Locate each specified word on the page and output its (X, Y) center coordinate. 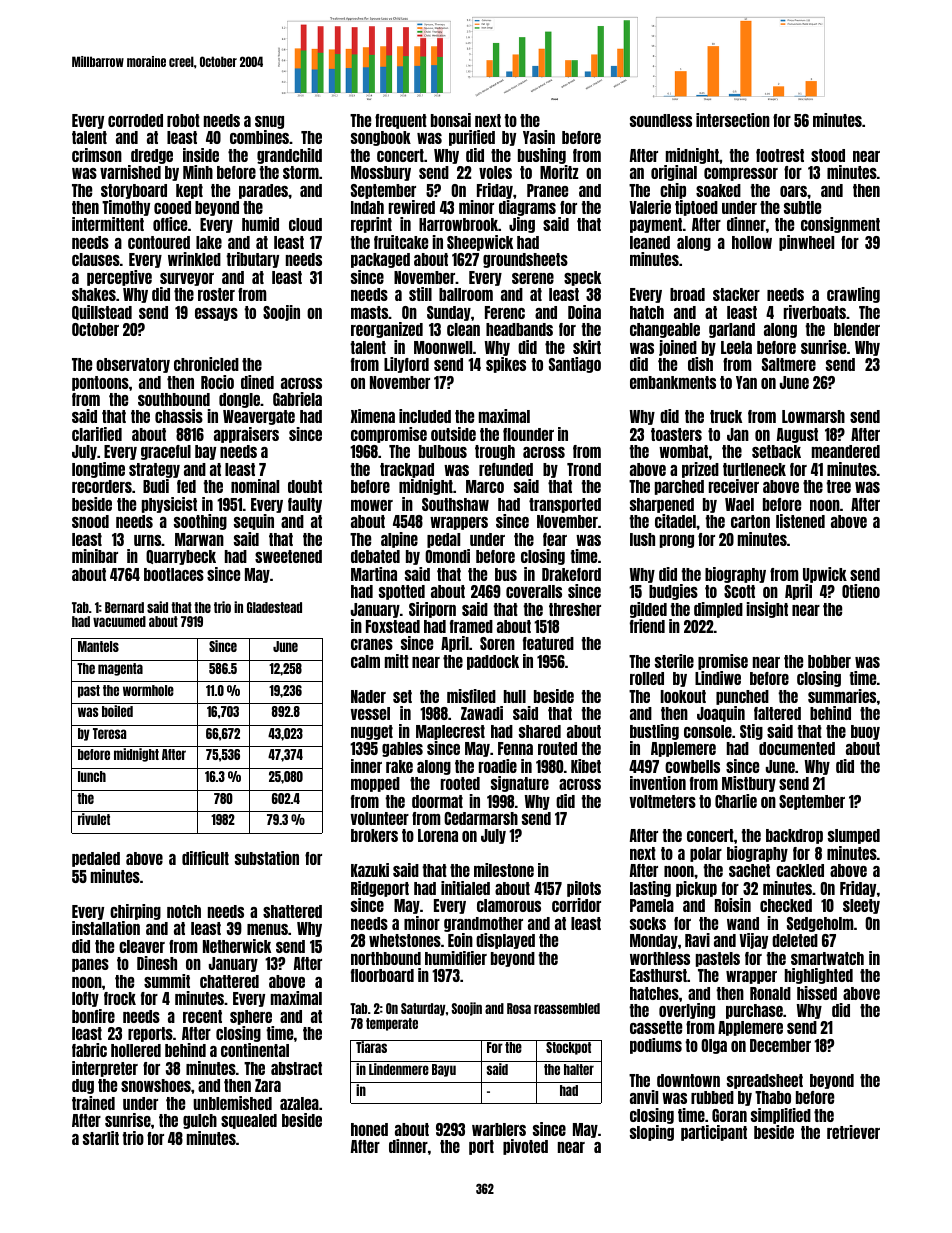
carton (750, 521)
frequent (401, 121)
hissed (817, 993)
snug (269, 122)
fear (555, 539)
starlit (101, 1138)
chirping (135, 912)
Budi (156, 486)
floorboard (382, 975)
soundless (661, 120)
